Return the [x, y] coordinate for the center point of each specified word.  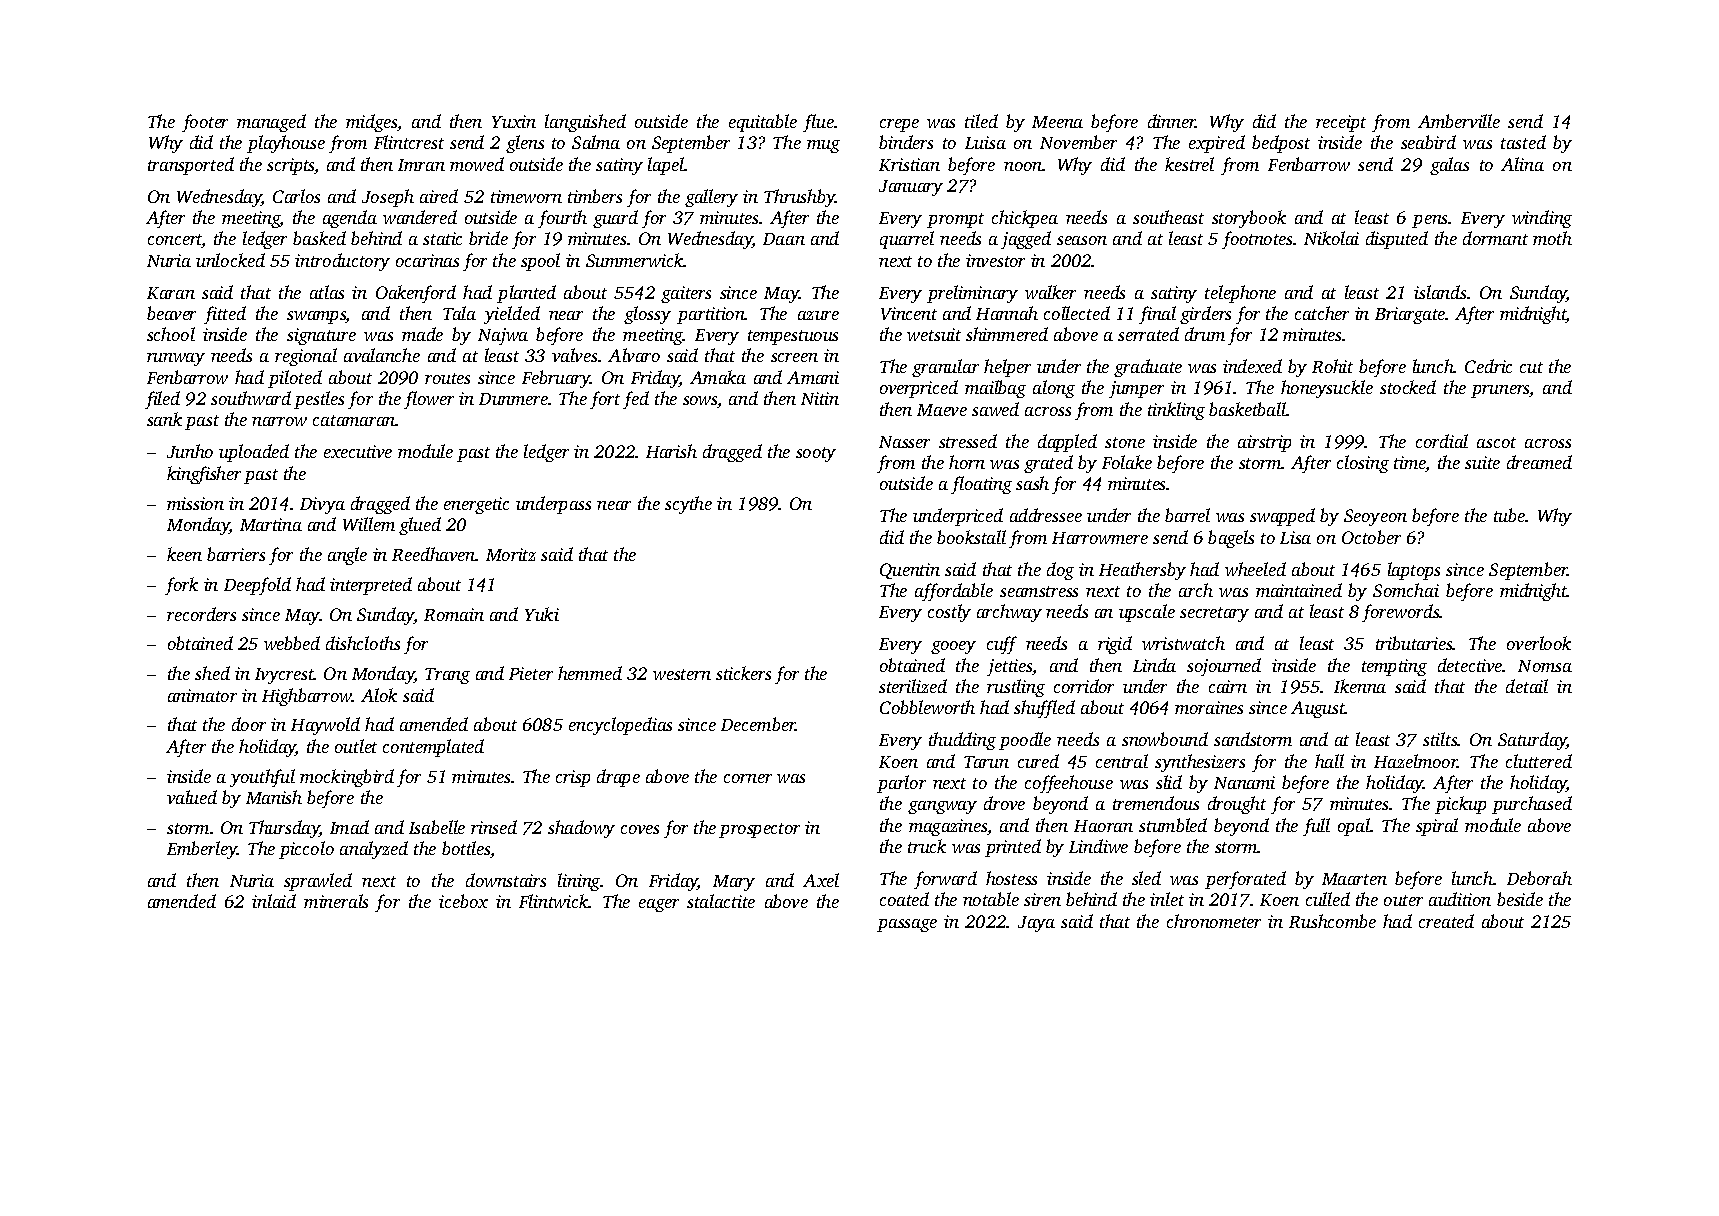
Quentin [910, 571]
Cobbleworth [927, 707]
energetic [476, 505]
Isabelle [437, 827]
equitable [763, 123]
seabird [1428, 142]
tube [1510, 515]
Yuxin [514, 121]
